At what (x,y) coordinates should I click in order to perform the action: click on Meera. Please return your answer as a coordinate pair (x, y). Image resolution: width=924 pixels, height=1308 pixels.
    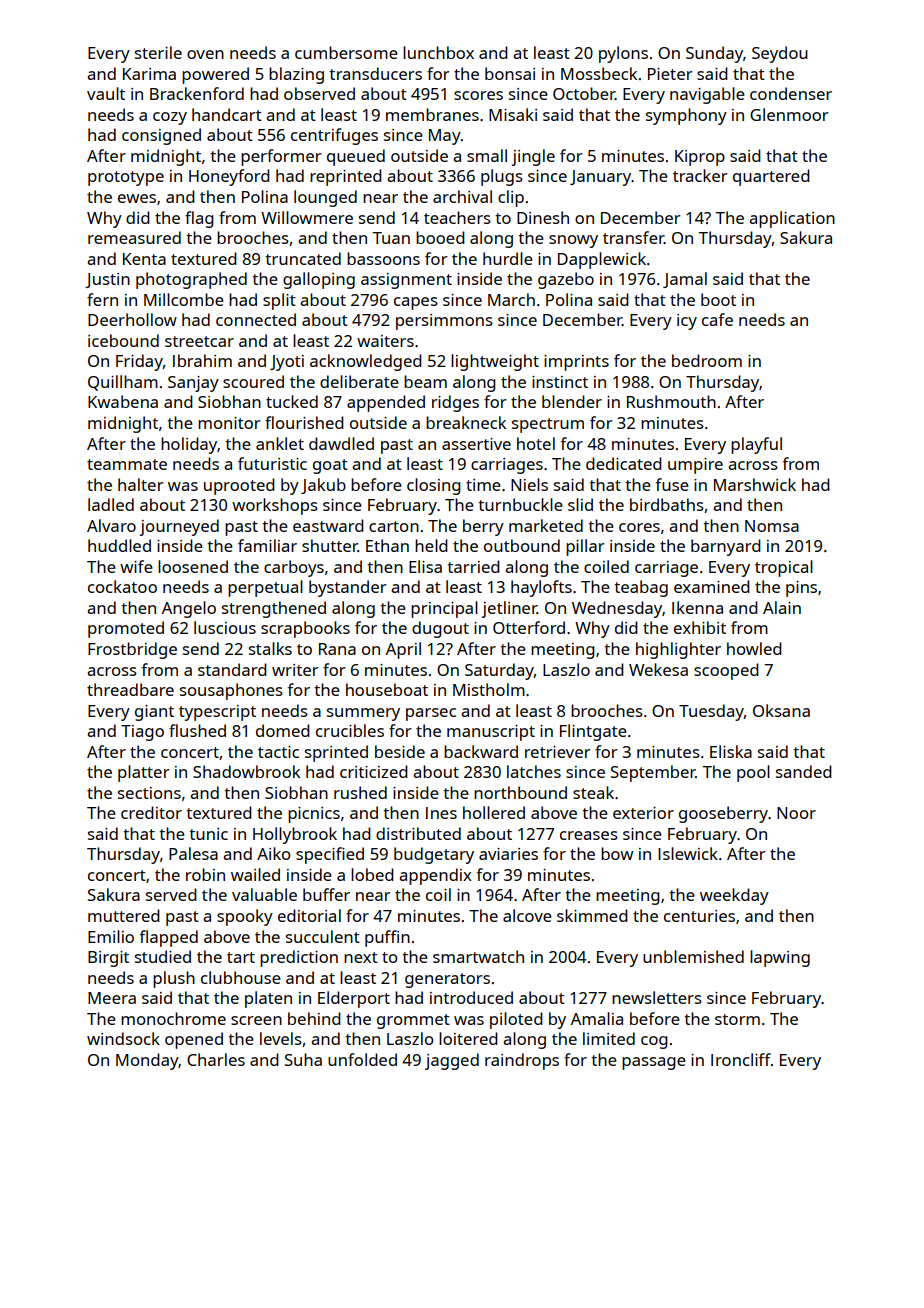
    Looking at the image, I should click on (112, 998).
